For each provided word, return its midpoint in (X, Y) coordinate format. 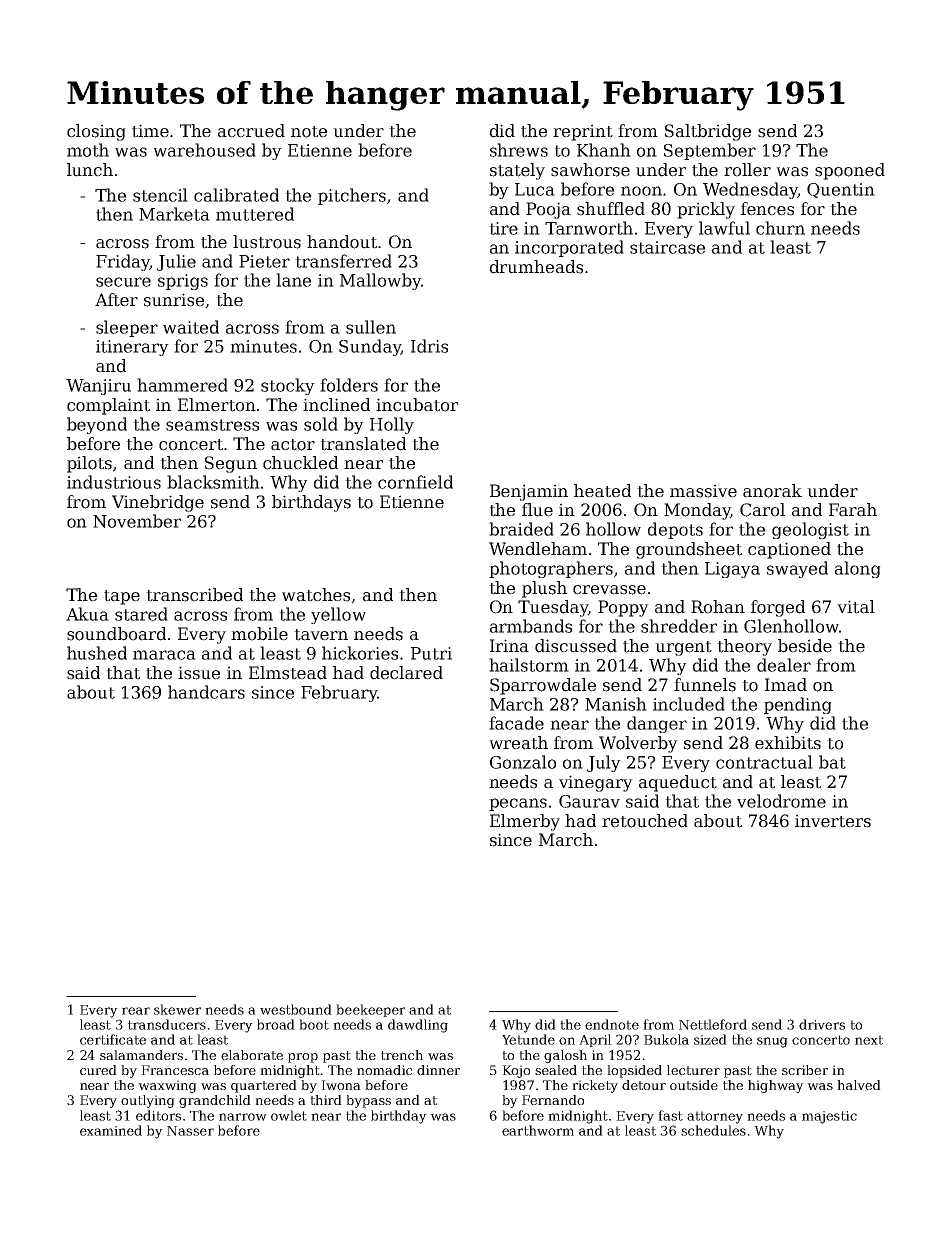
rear (136, 1011)
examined (111, 1130)
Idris (429, 346)
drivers (822, 1024)
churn (780, 228)
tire (503, 228)
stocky (288, 386)
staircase (667, 247)
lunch (90, 170)
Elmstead (288, 673)
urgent (683, 648)
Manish (616, 704)
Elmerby (525, 822)
